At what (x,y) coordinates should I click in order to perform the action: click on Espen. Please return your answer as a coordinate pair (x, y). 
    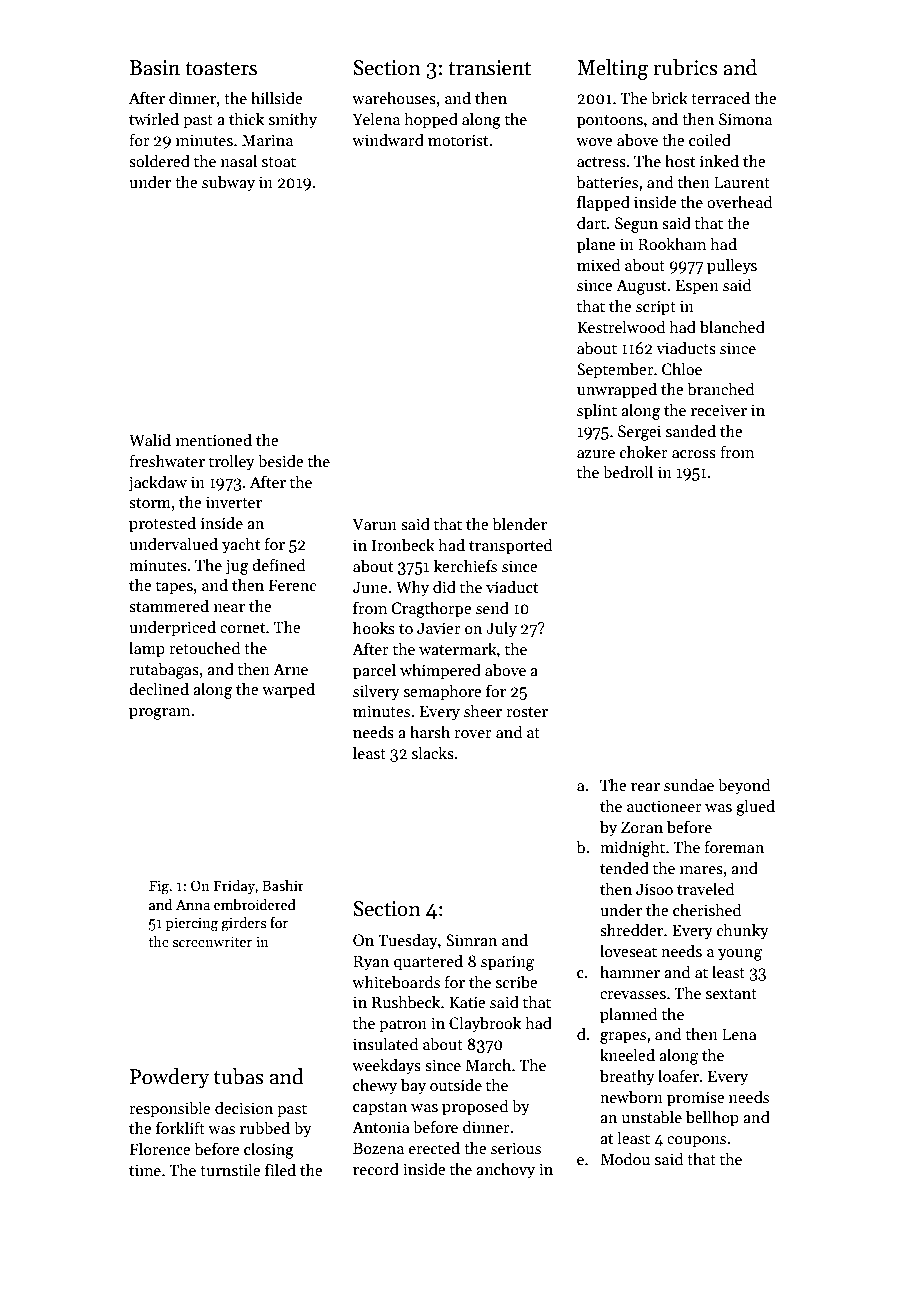
    Looking at the image, I should click on (697, 287).
